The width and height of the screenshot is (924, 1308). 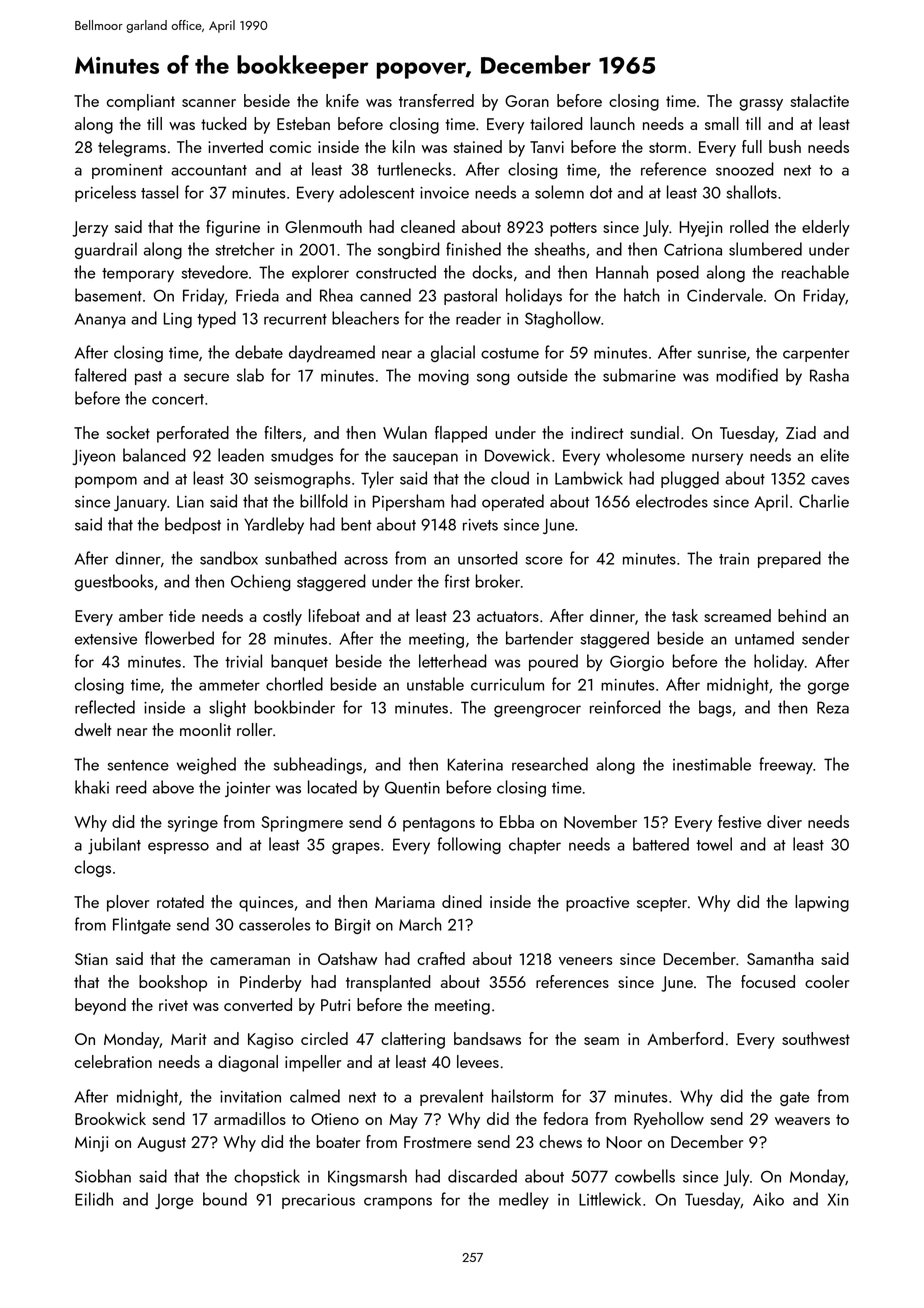 What do you see at coordinates (453, 353) in the screenshot?
I see `glacial` at bounding box center [453, 353].
